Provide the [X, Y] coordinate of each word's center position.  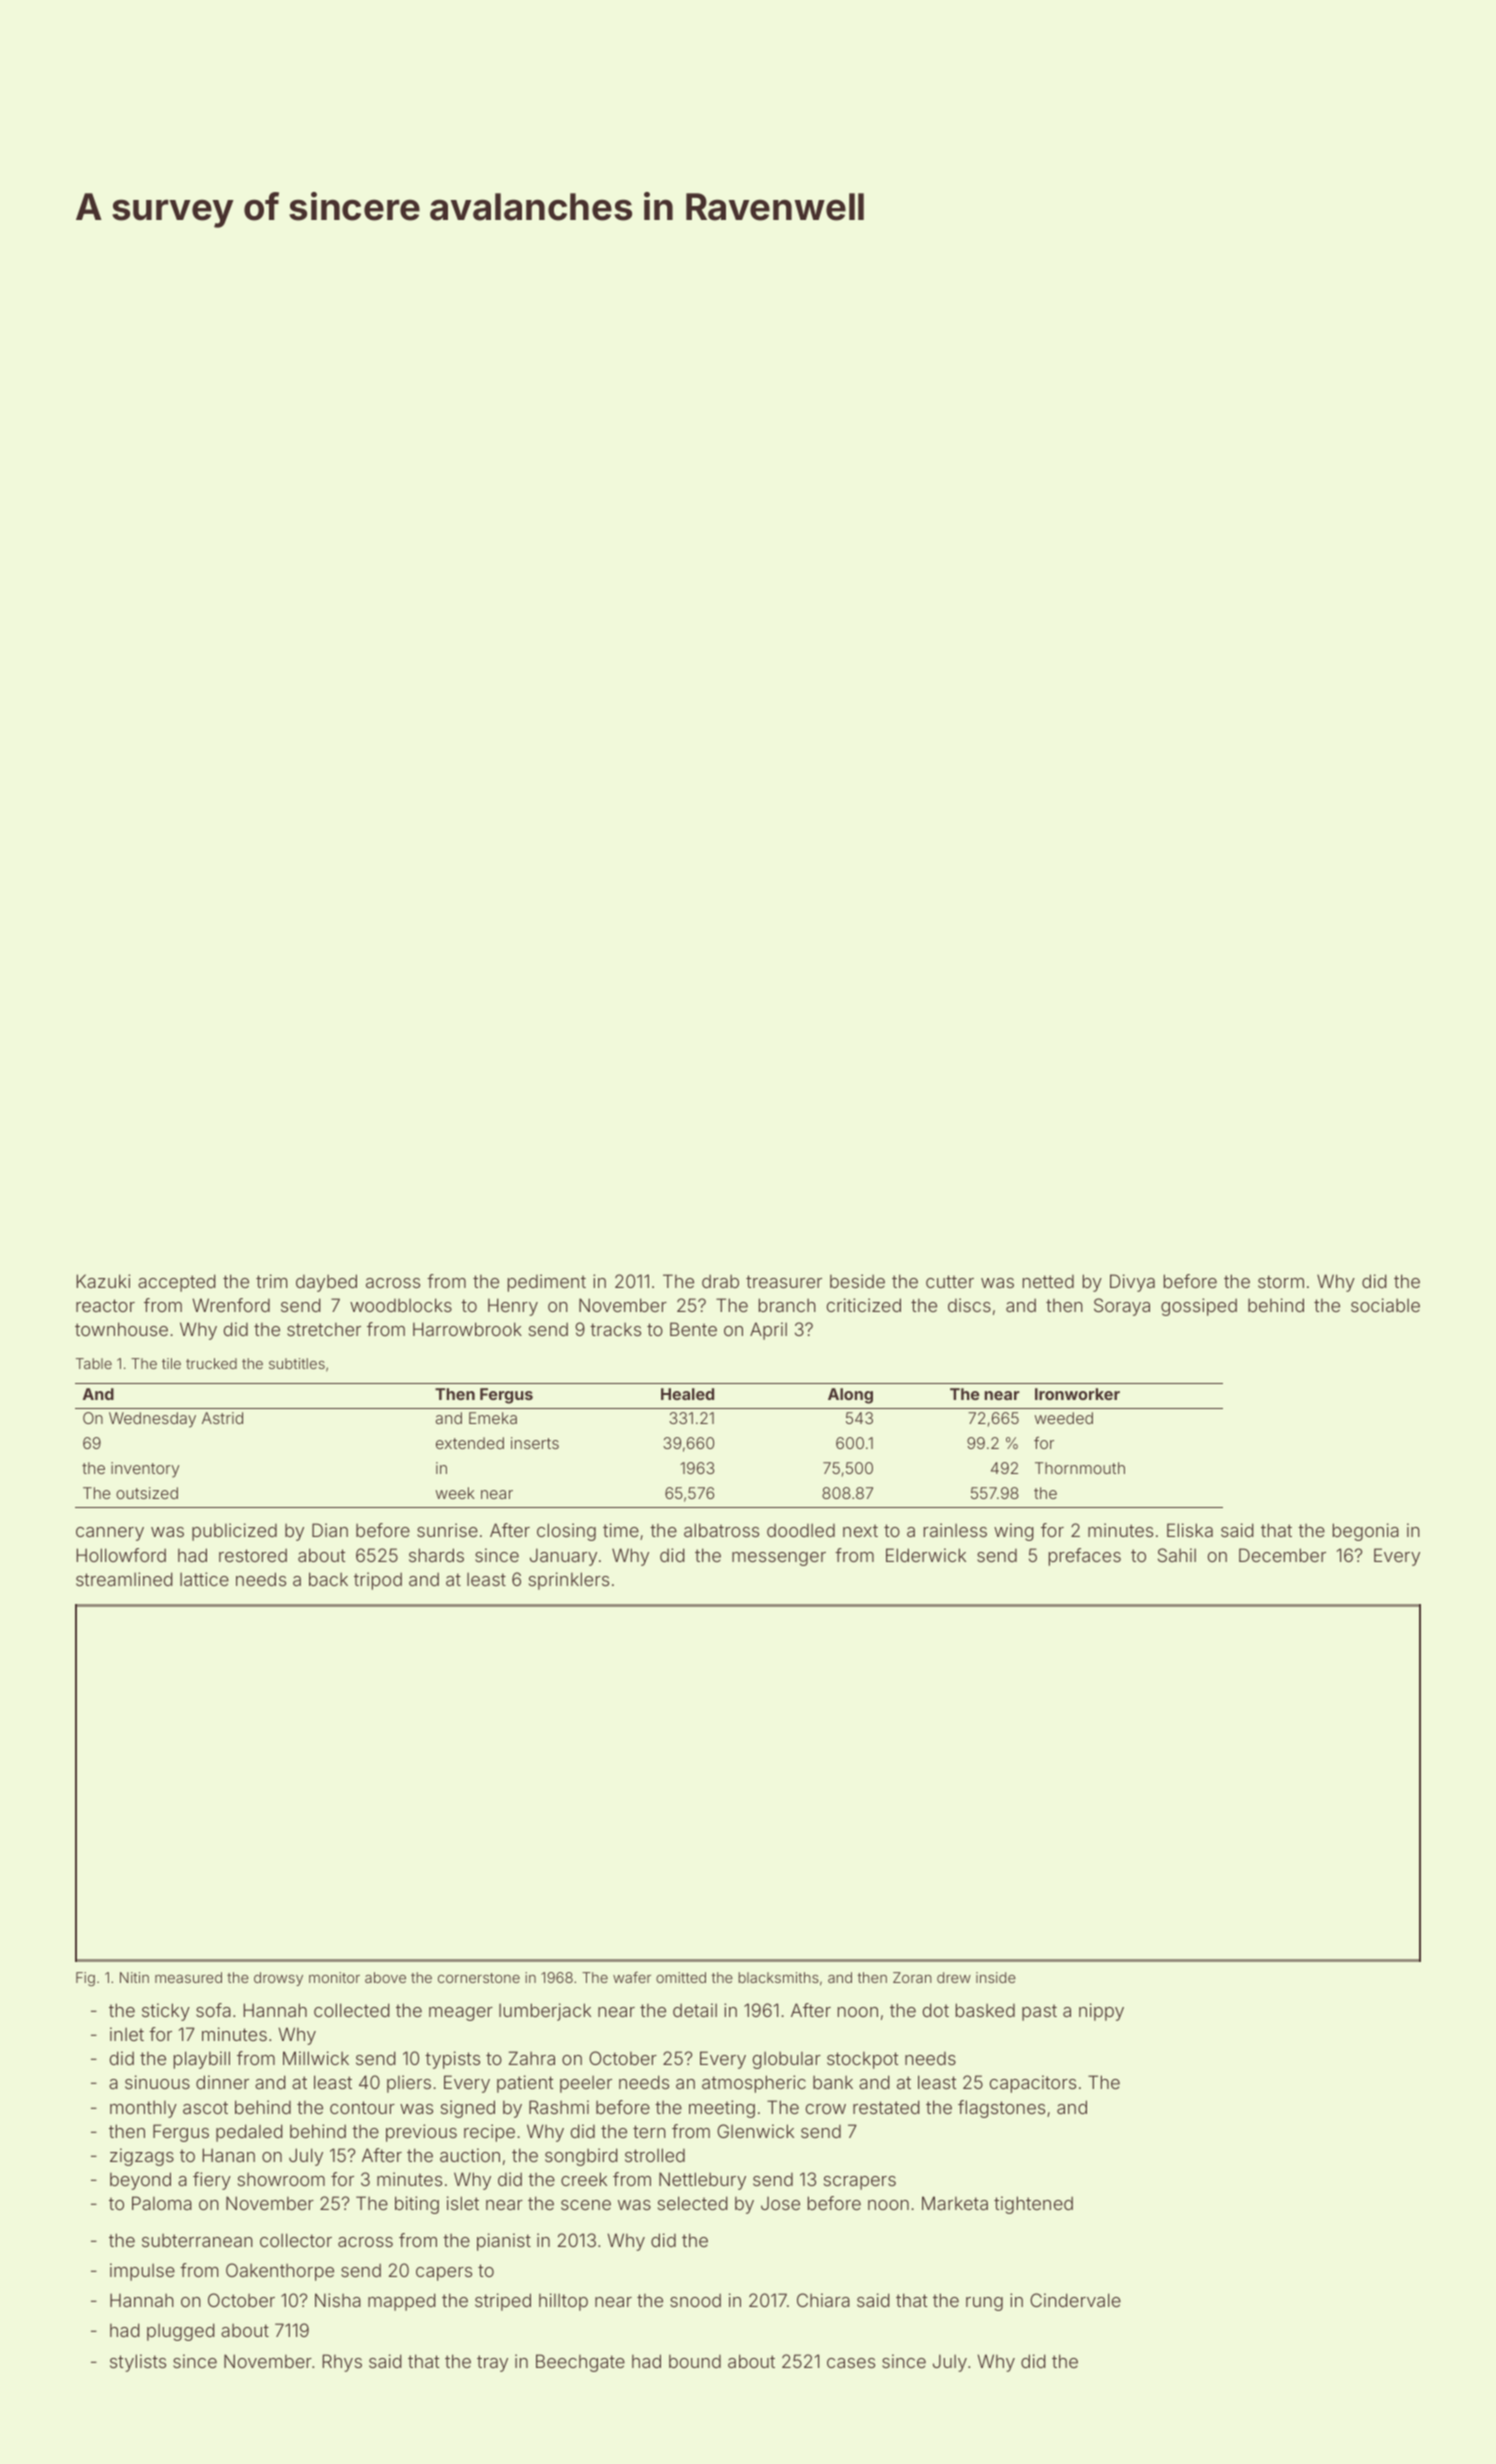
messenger [779, 1559]
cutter [950, 1281]
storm [1281, 1281]
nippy [1101, 2012]
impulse [142, 2272]
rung [984, 2304]
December [1282, 1555]
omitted [681, 1977]
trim [271, 1281]
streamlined [124, 1579]
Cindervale [1075, 2300]
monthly [143, 2109]
